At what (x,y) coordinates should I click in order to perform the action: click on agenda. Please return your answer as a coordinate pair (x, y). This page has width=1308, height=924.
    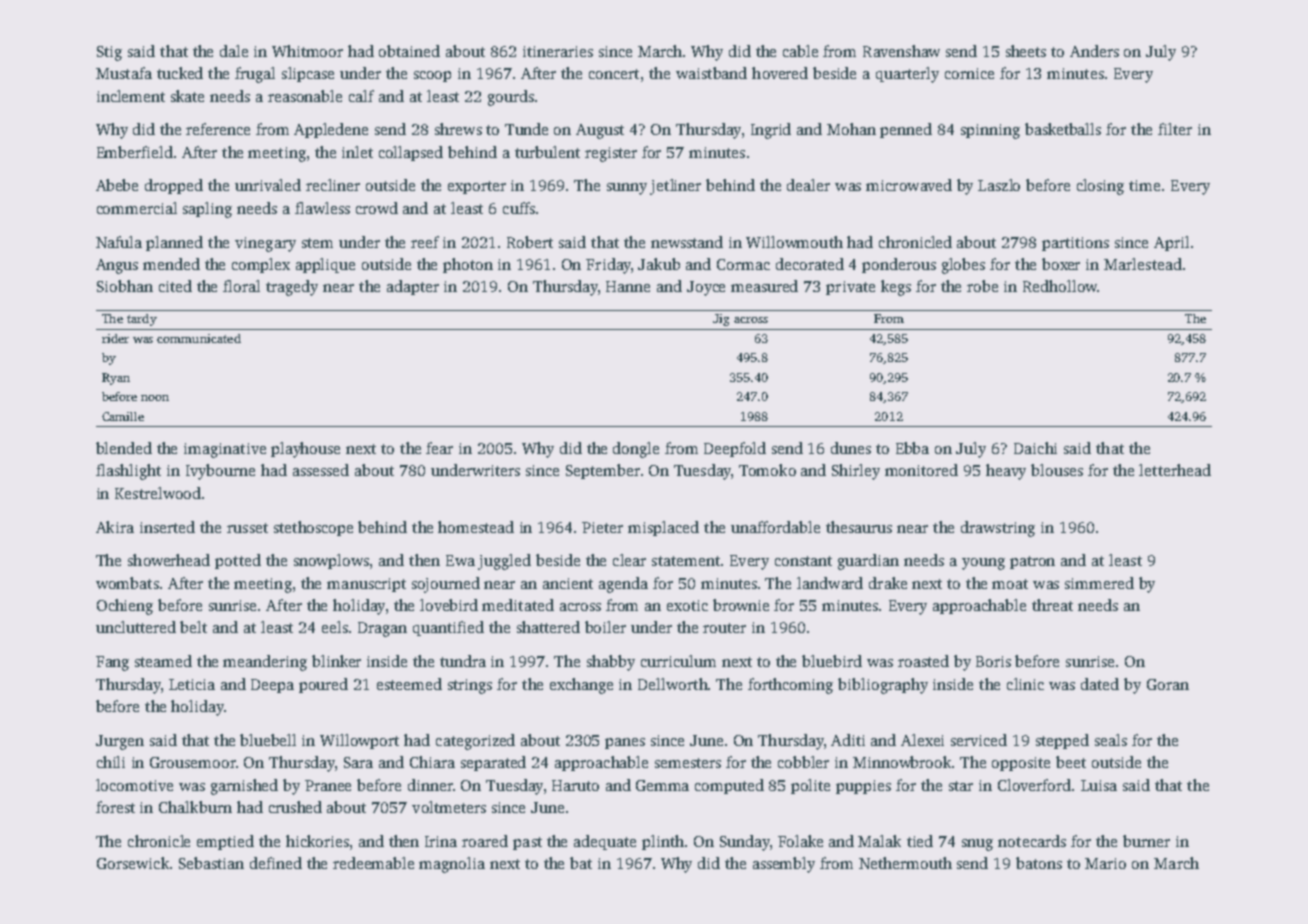
    Looking at the image, I should click on (623, 585).
